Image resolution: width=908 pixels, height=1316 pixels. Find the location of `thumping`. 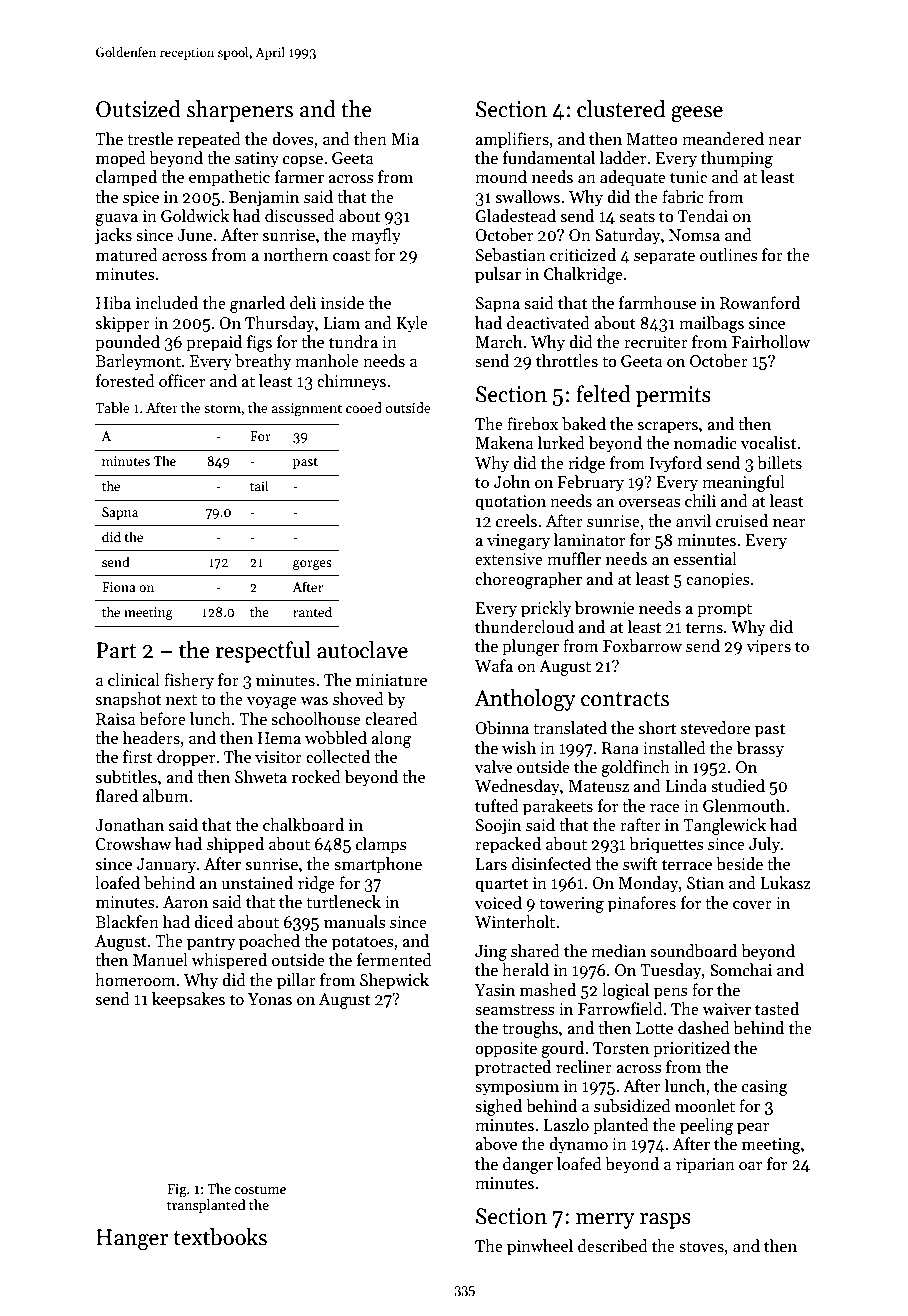

thumping is located at coordinates (737, 159).
